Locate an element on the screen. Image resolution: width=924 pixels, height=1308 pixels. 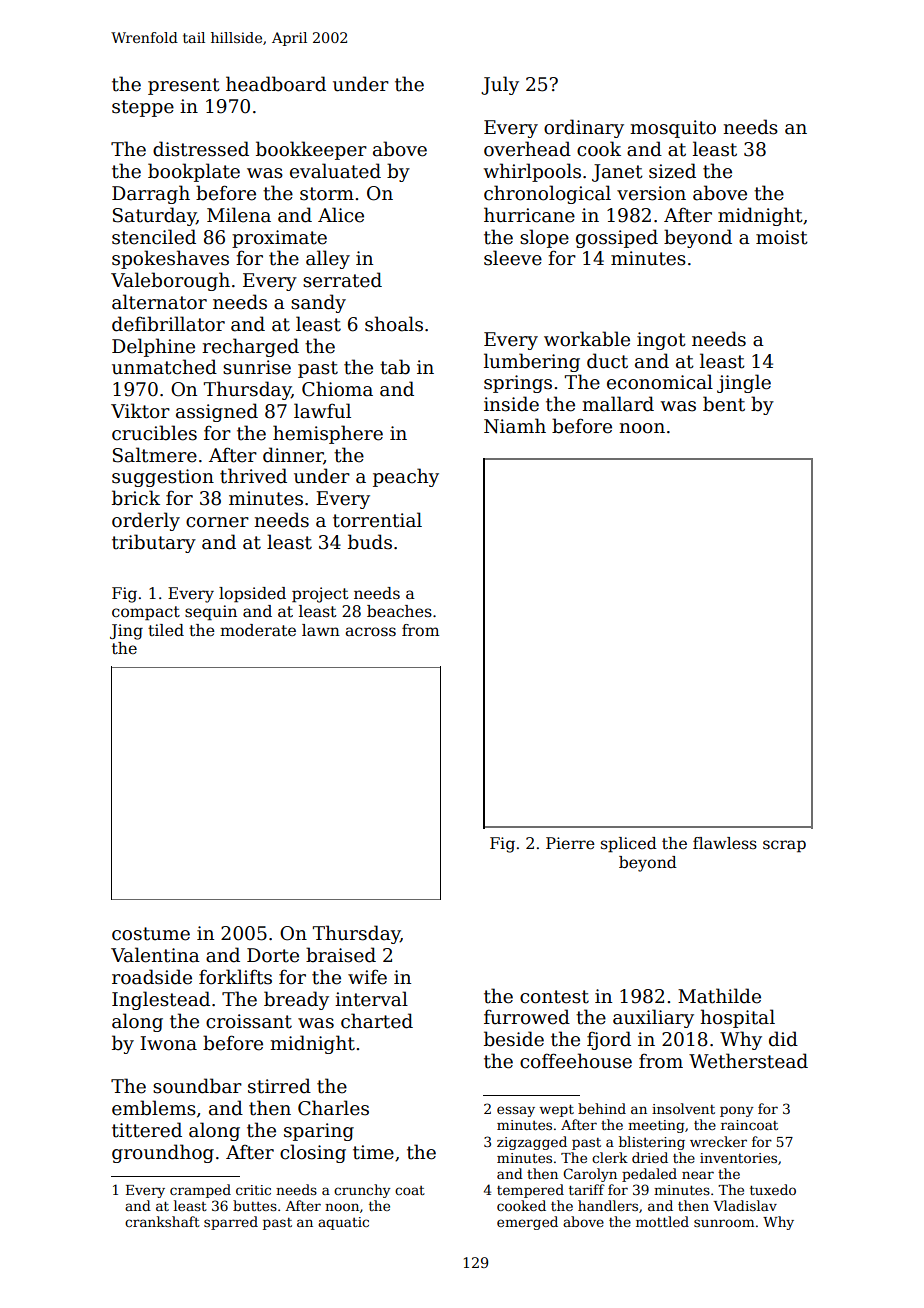
headboard is located at coordinates (276, 84).
